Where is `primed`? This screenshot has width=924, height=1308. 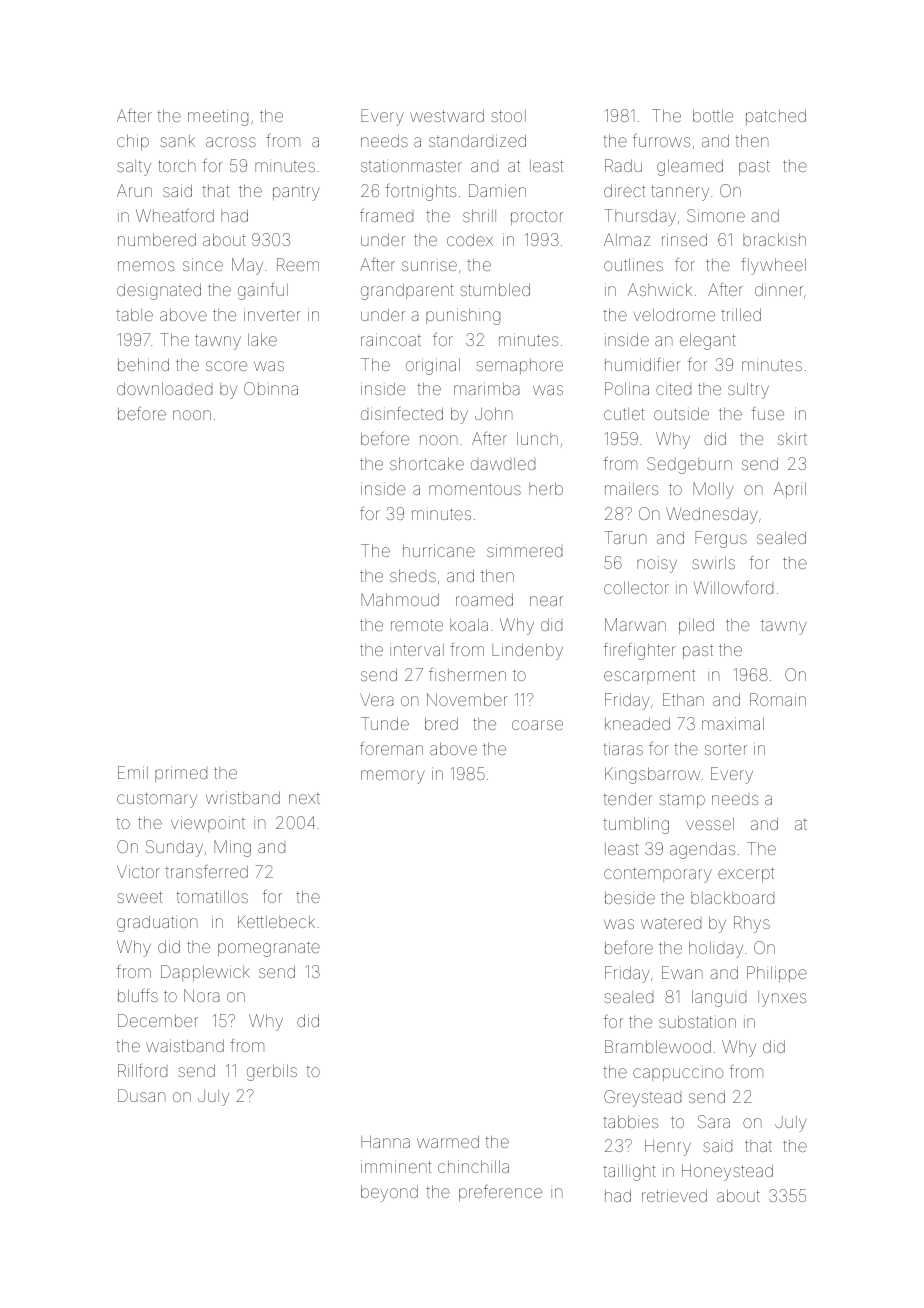 primed is located at coordinates (181, 774).
